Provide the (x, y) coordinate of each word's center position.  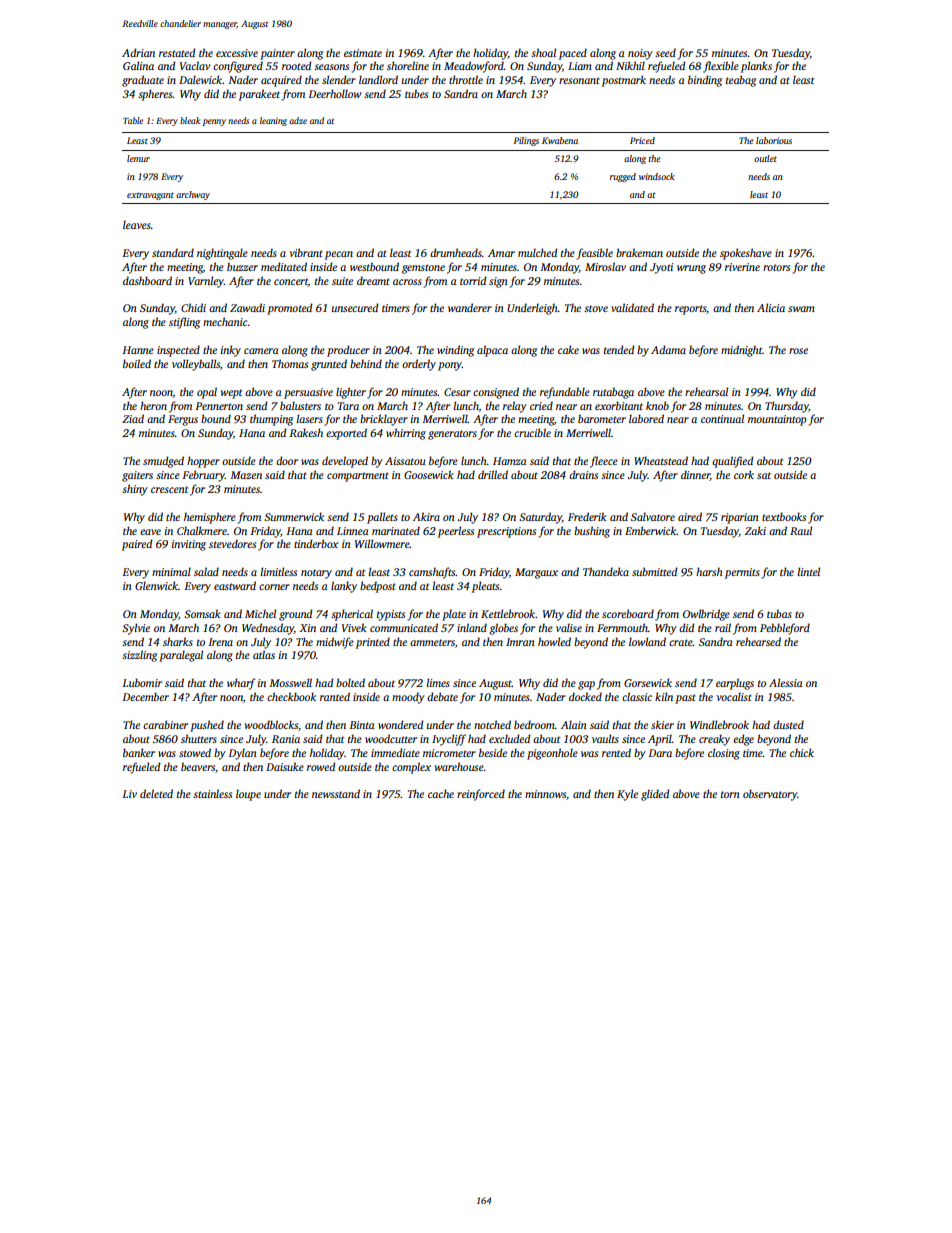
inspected (178, 351)
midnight (742, 351)
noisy (640, 54)
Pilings (526, 141)
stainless (212, 793)
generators (452, 435)
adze (298, 120)
